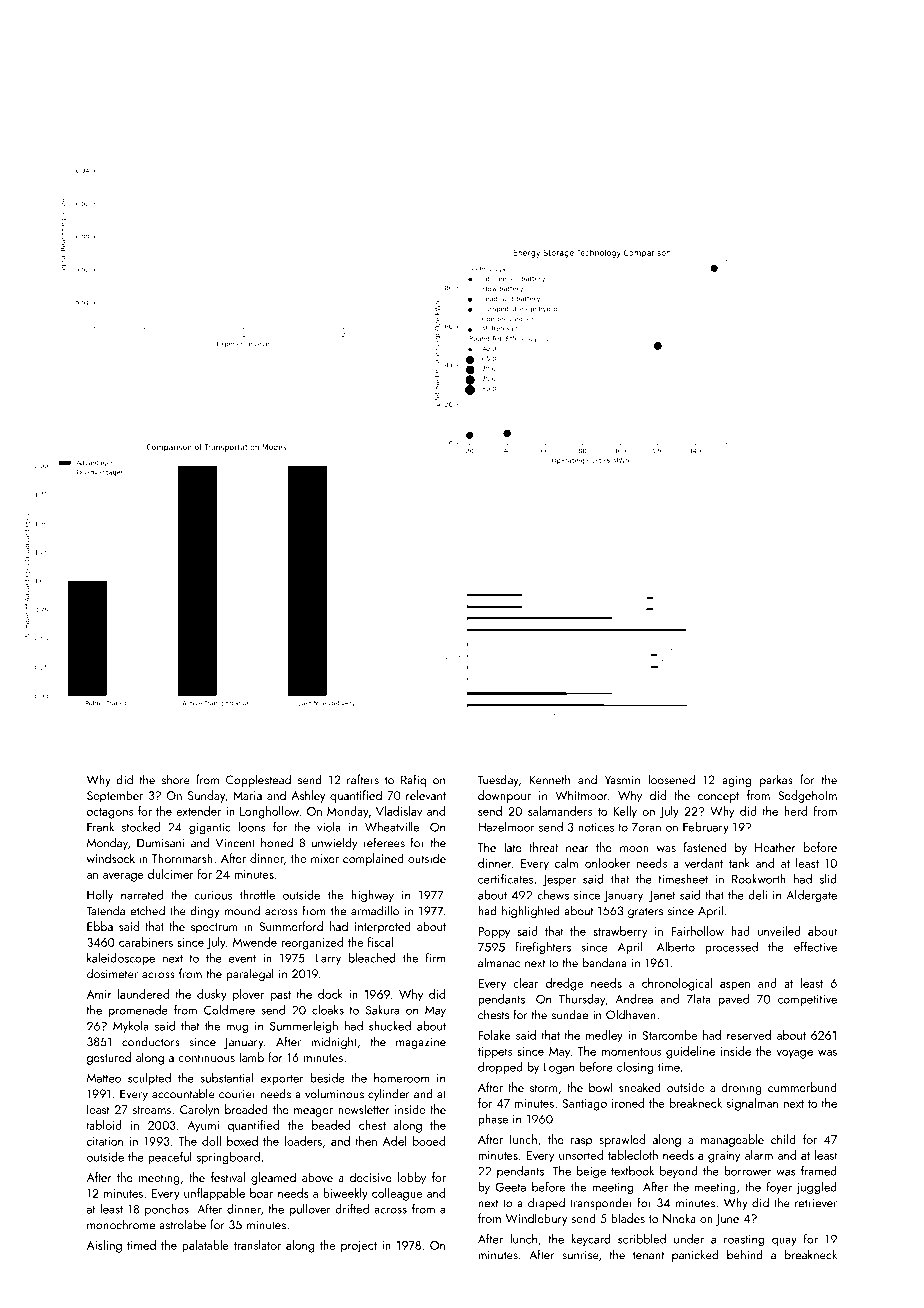 The width and height of the image is (924, 1308). Describe the element at coordinates (242, 959) in the image. I see `event` at that location.
